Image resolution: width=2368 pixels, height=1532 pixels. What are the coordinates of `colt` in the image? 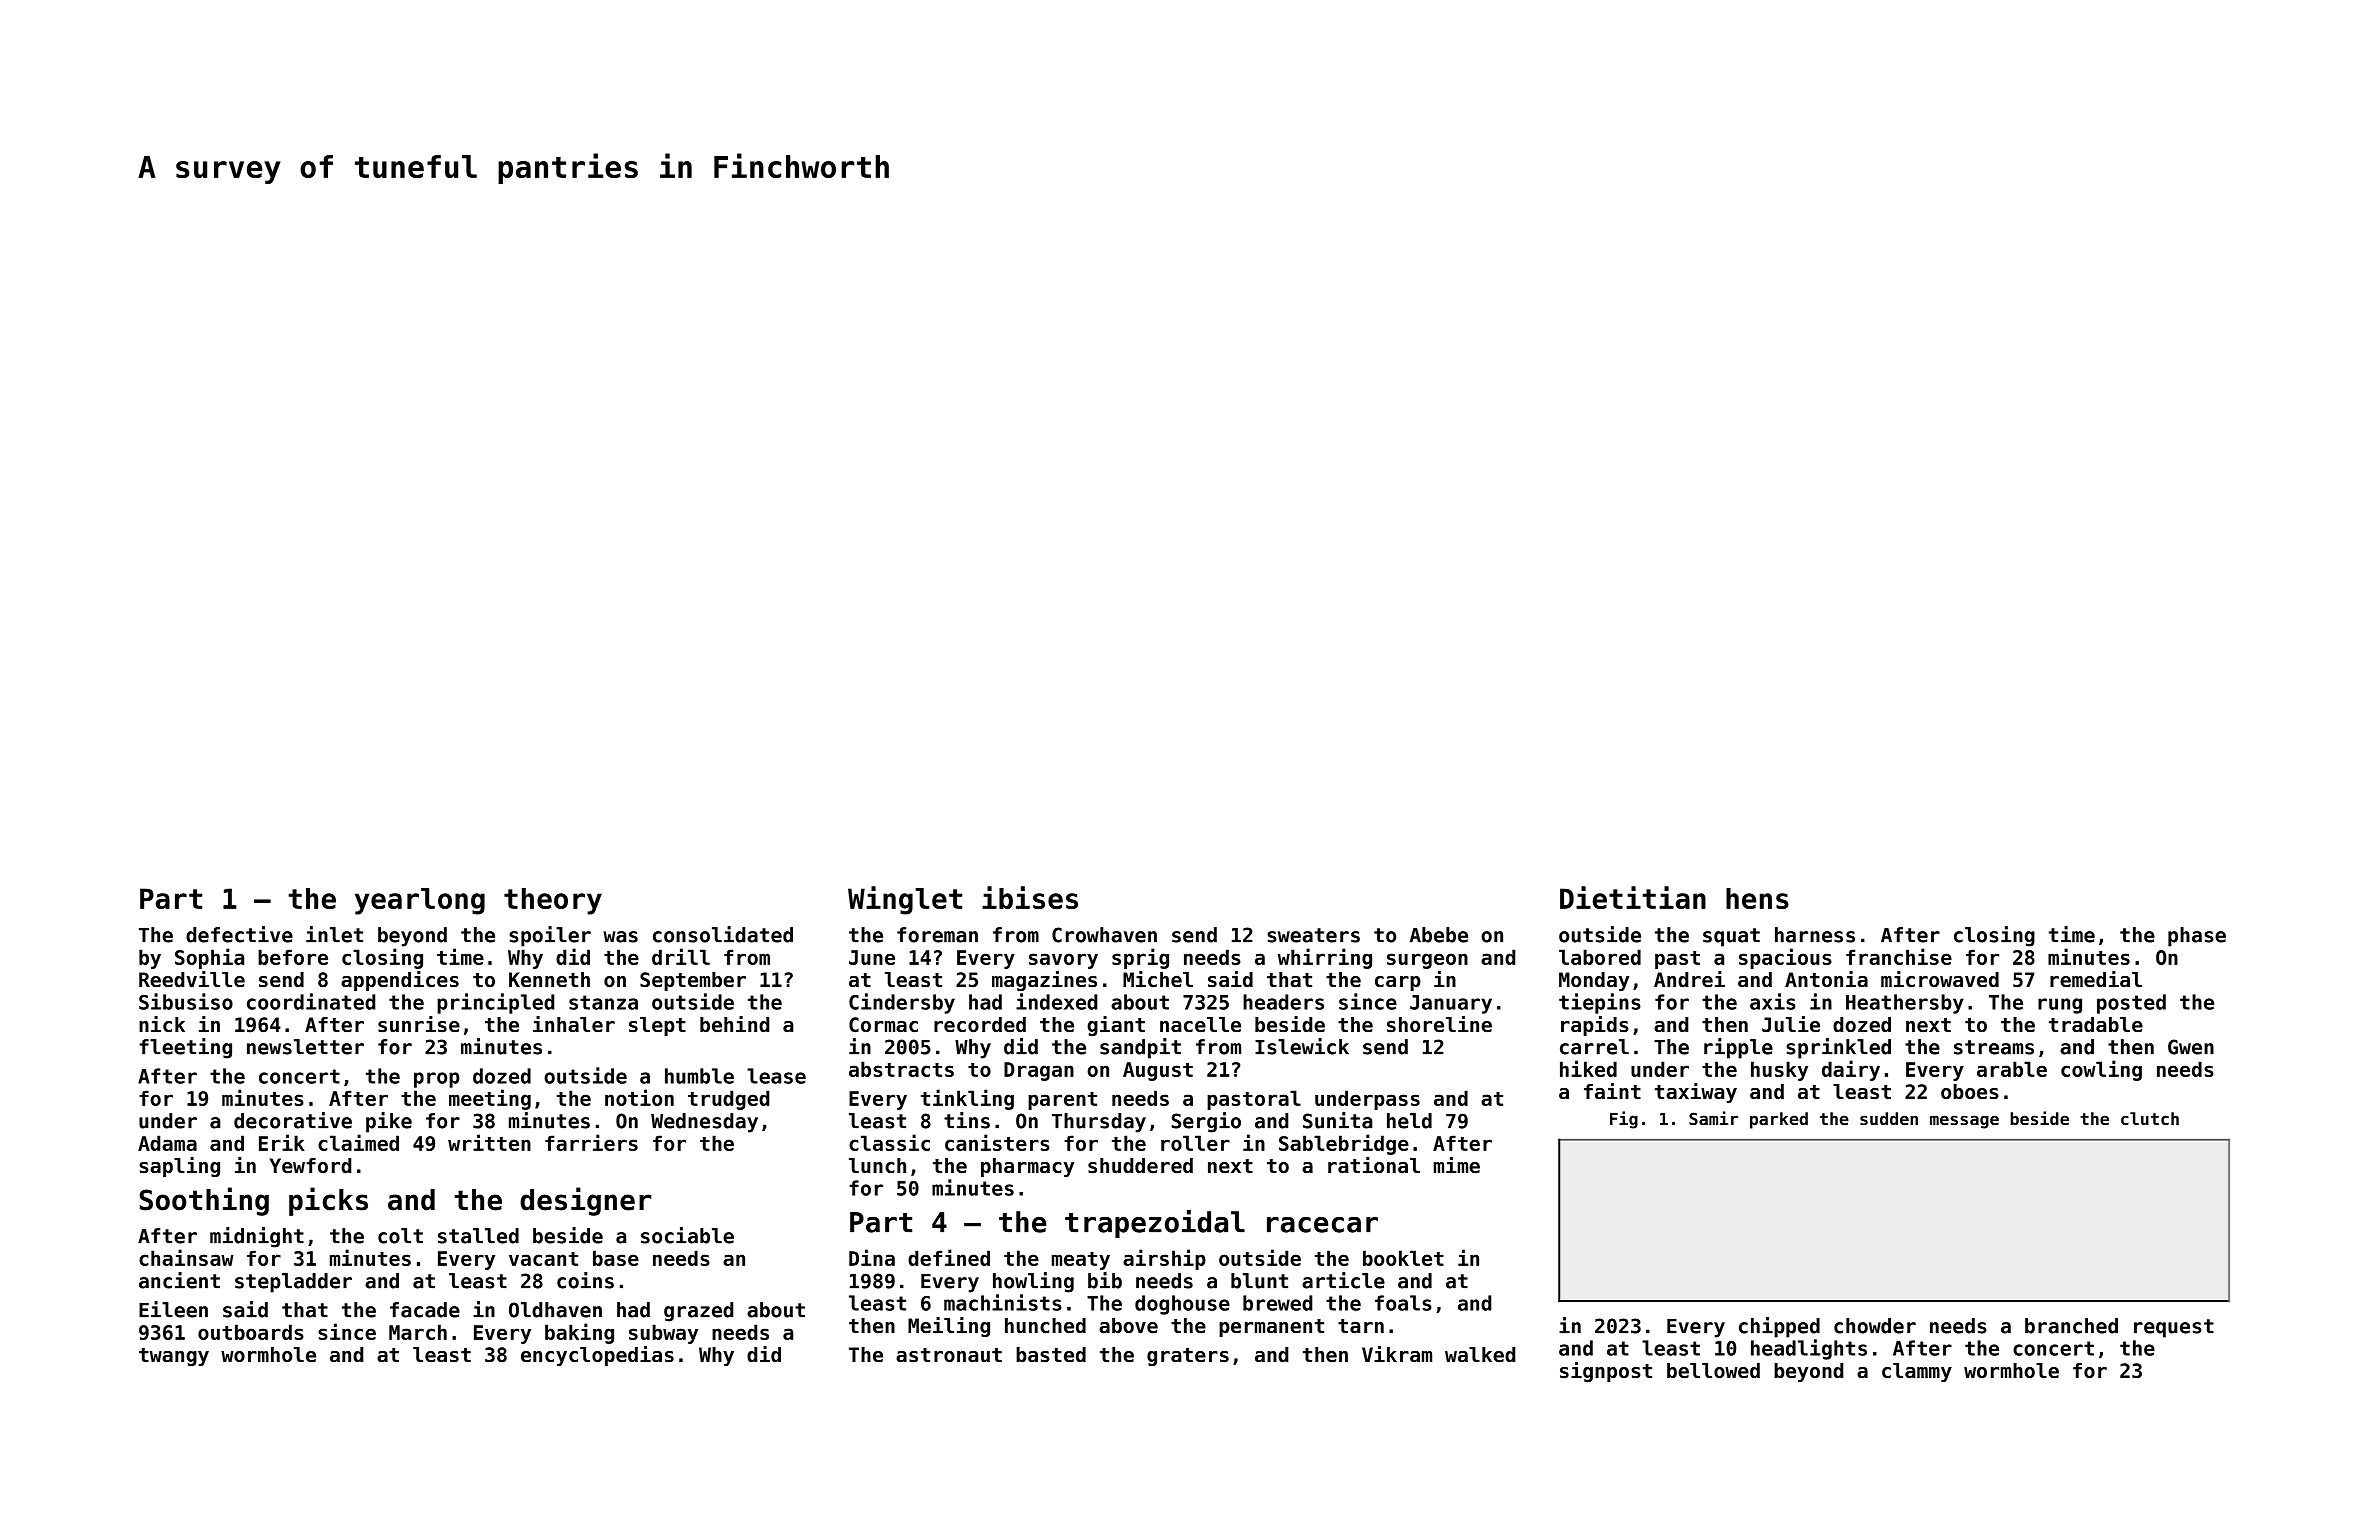 It's located at (400, 1236).
